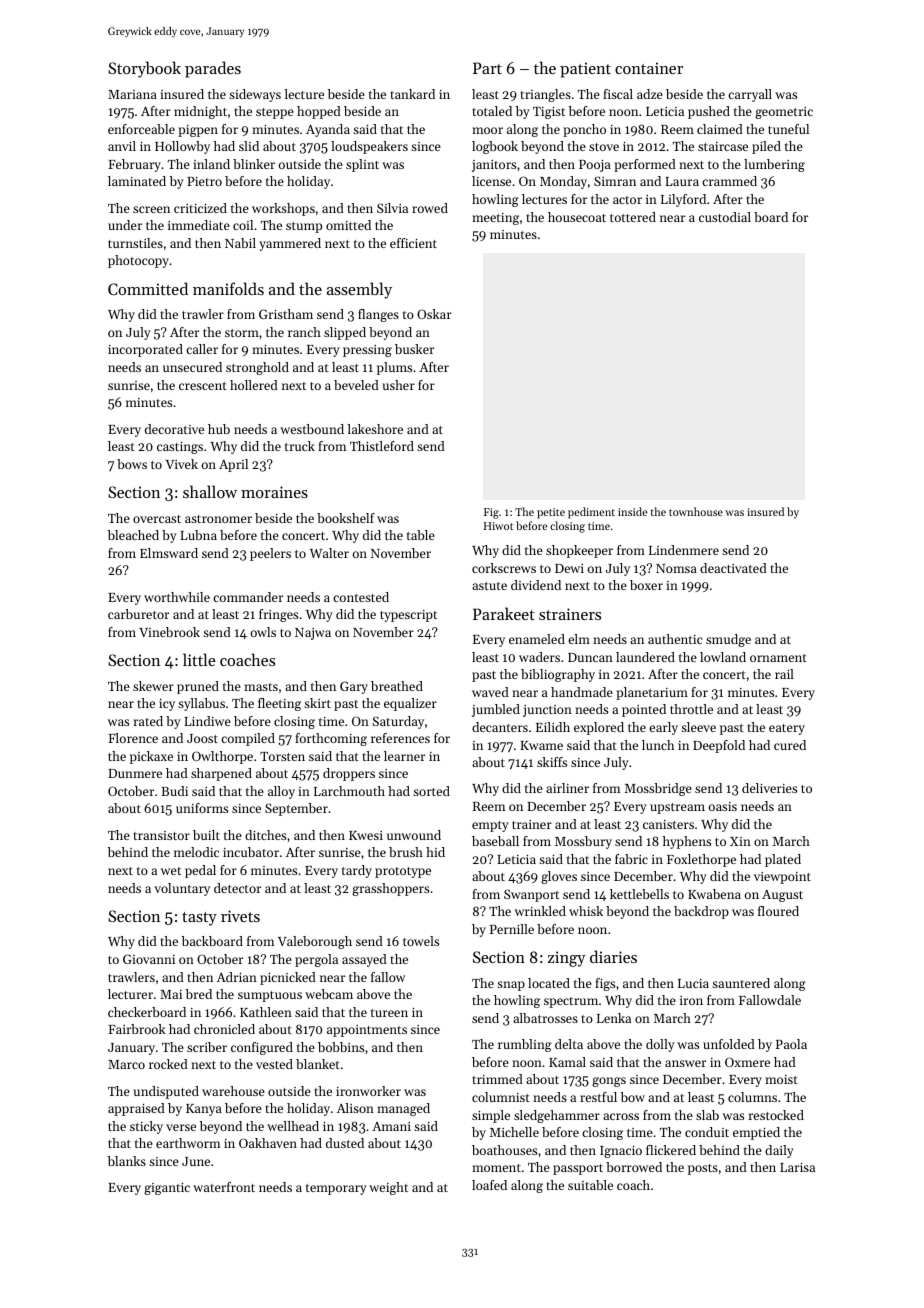 Image resolution: width=924 pixels, height=1308 pixels. Describe the element at coordinates (696, 511) in the screenshot. I see `townhouse` at that location.
